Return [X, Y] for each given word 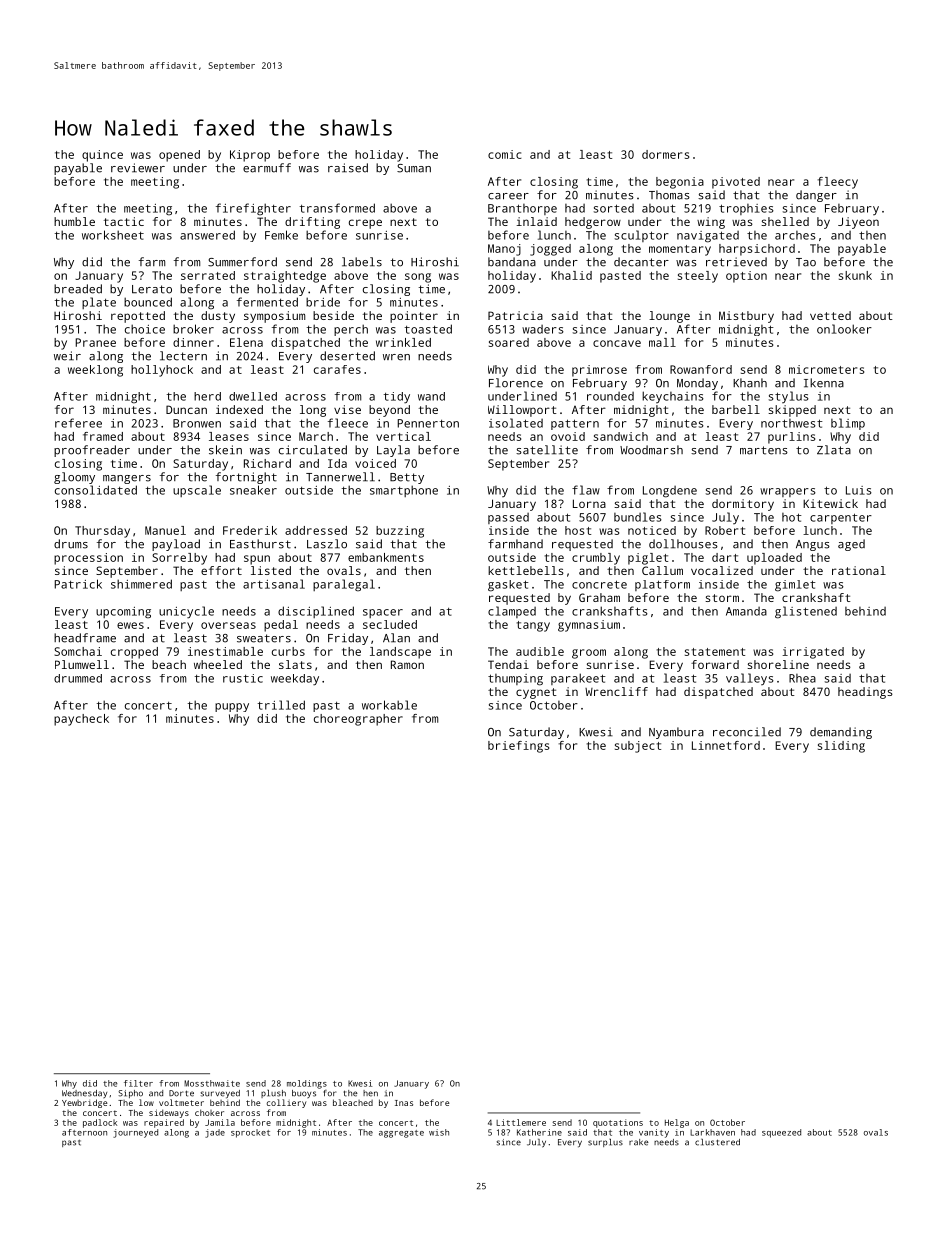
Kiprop [250, 156]
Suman [414, 168]
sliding [841, 747]
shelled [785, 221]
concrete [599, 584]
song [418, 278]
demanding [841, 733]
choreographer [358, 720]
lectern [183, 356]
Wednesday [84, 1094]
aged [851, 545]
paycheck [81, 720]
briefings [518, 747]
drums [71, 544]
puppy [232, 707]
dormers [665, 154]
